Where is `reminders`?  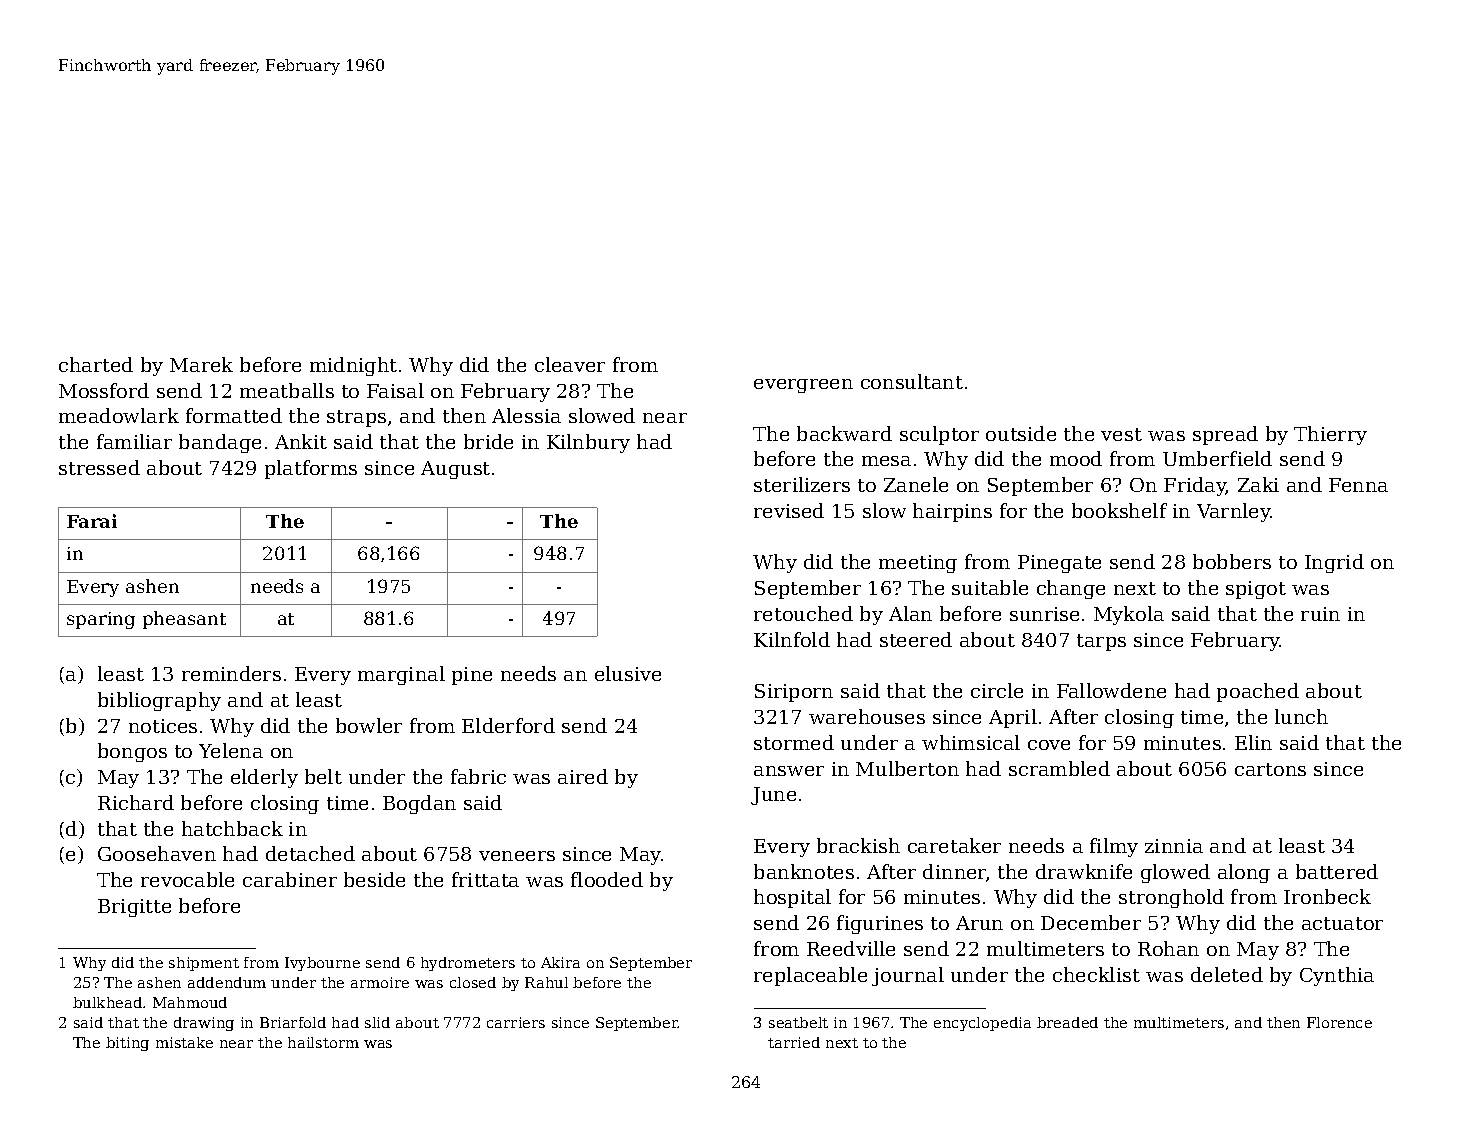 reminders is located at coordinates (231, 673).
